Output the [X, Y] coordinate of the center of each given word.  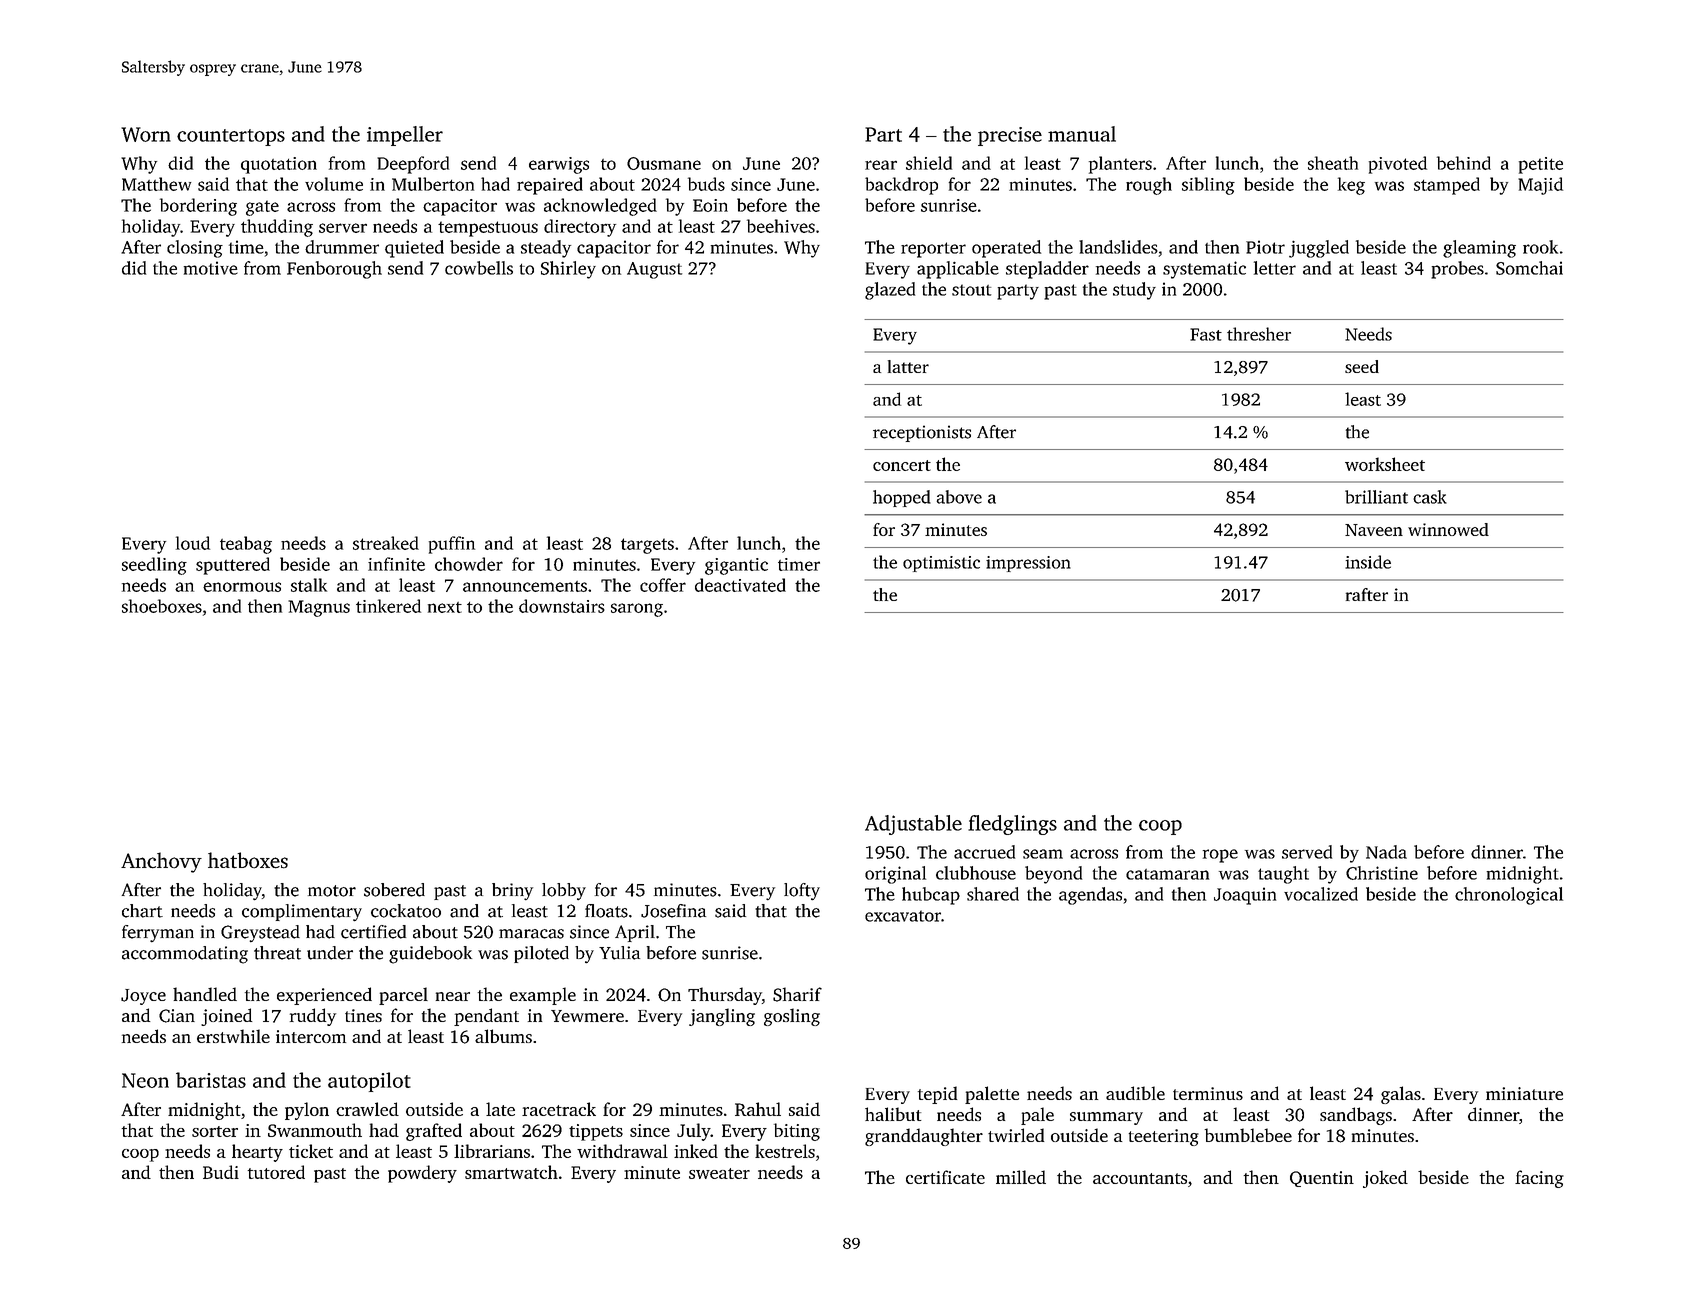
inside [1368, 562]
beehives [781, 226]
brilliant [1376, 497]
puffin [452, 545]
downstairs [562, 606]
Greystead [260, 933]
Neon [145, 1080]
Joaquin [1245, 896]
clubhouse [976, 873]
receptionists [922, 433]
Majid [1540, 186]
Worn [146, 134]
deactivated [740, 585]
